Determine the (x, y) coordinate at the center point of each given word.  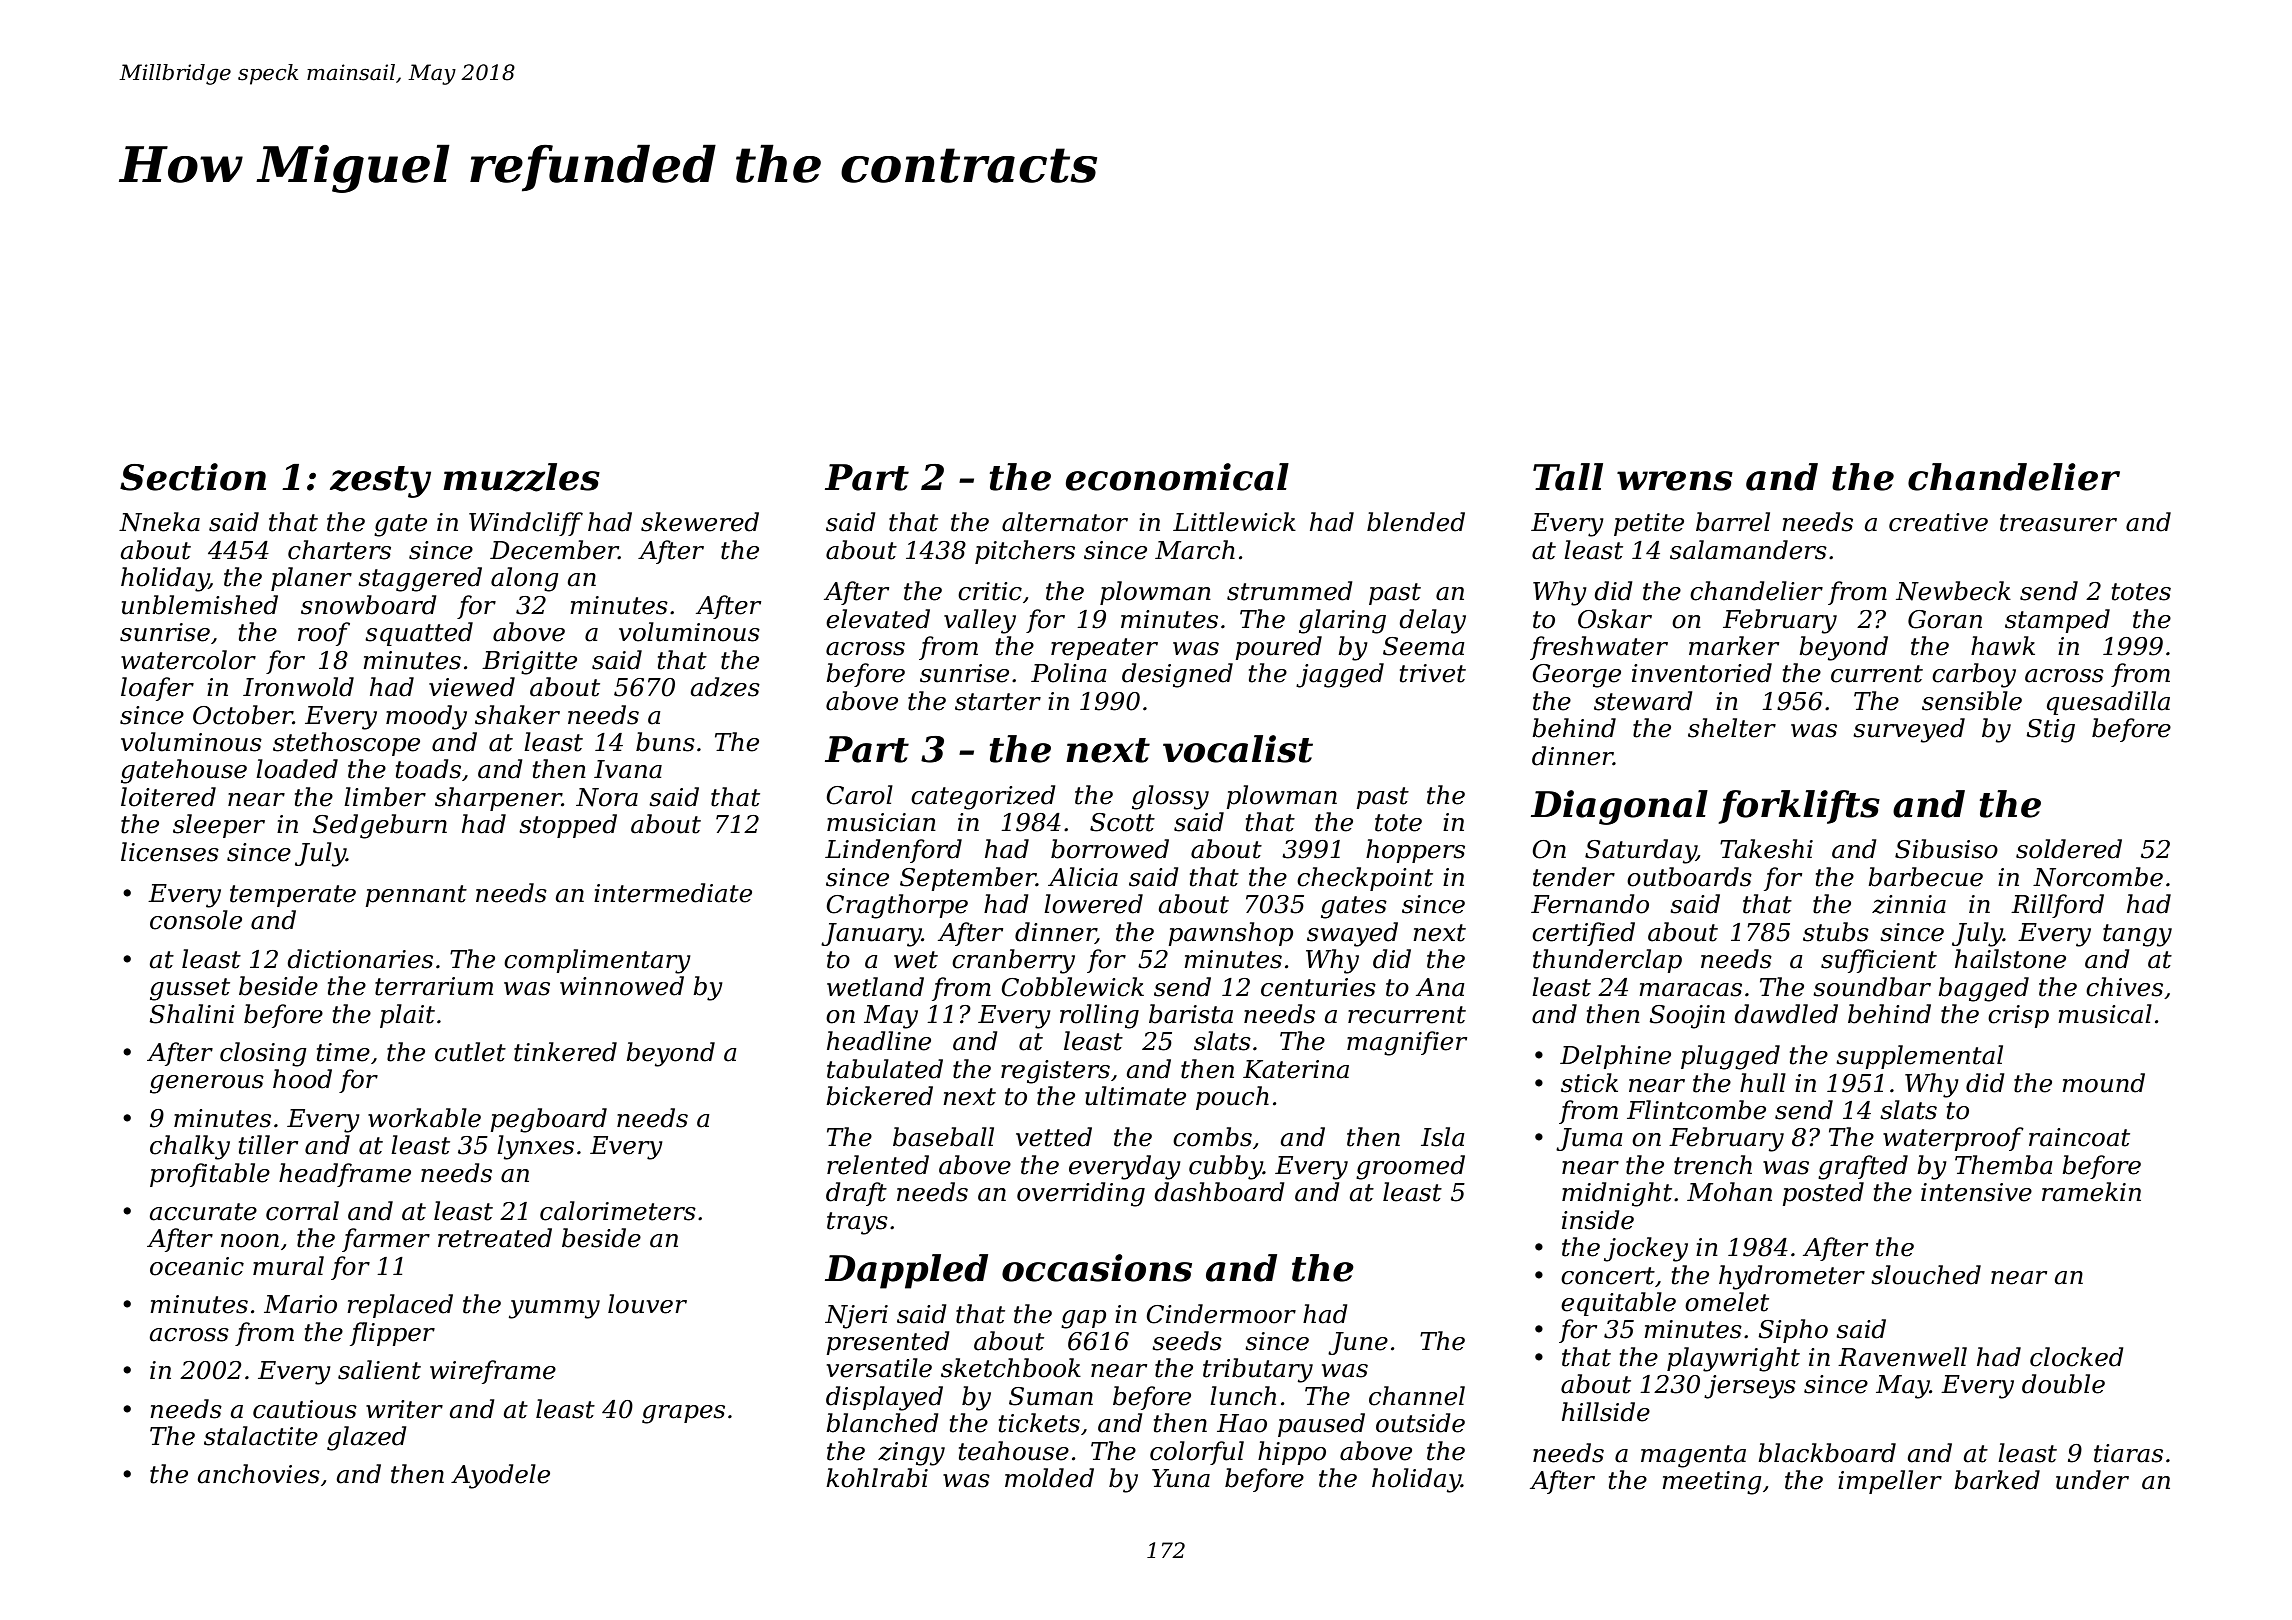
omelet (1727, 1302)
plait (407, 1016)
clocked (2077, 1357)
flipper (392, 1334)
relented (878, 1165)
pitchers (1025, 552)
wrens (1675, 481)
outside (1420, 1423)
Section (193, 477)
